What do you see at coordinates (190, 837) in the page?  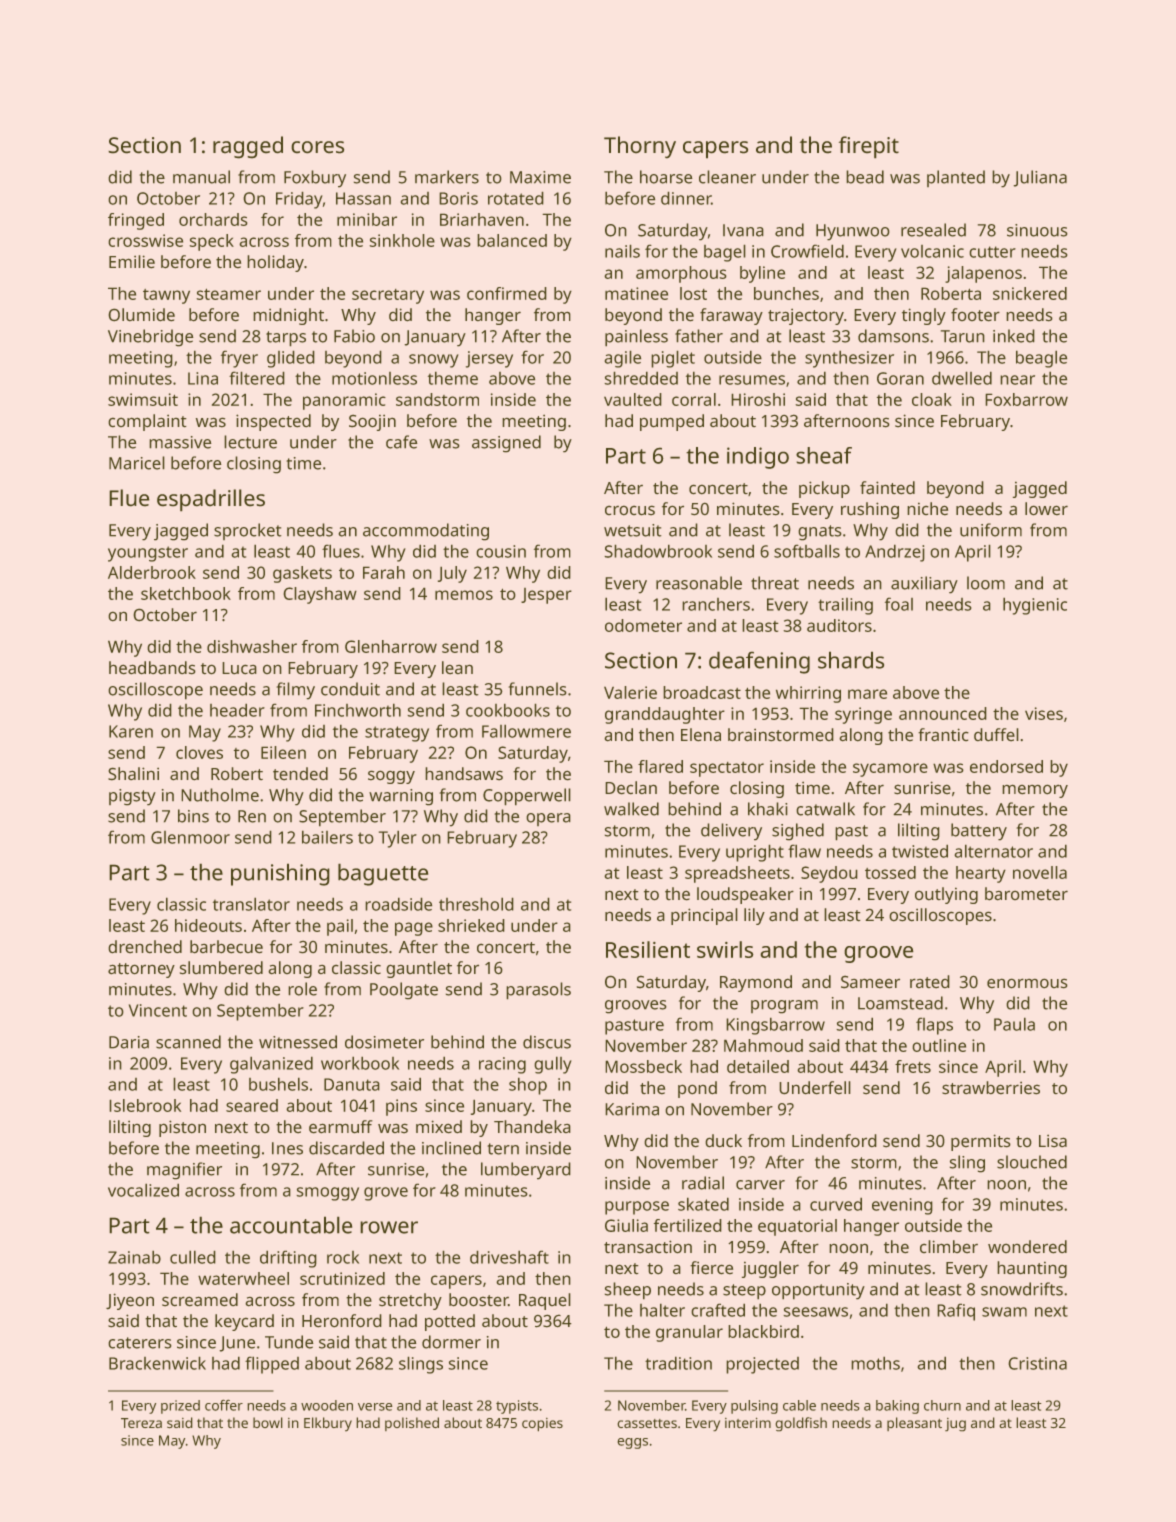 I see `Glenmoor` at bounding box center [190, 837].
